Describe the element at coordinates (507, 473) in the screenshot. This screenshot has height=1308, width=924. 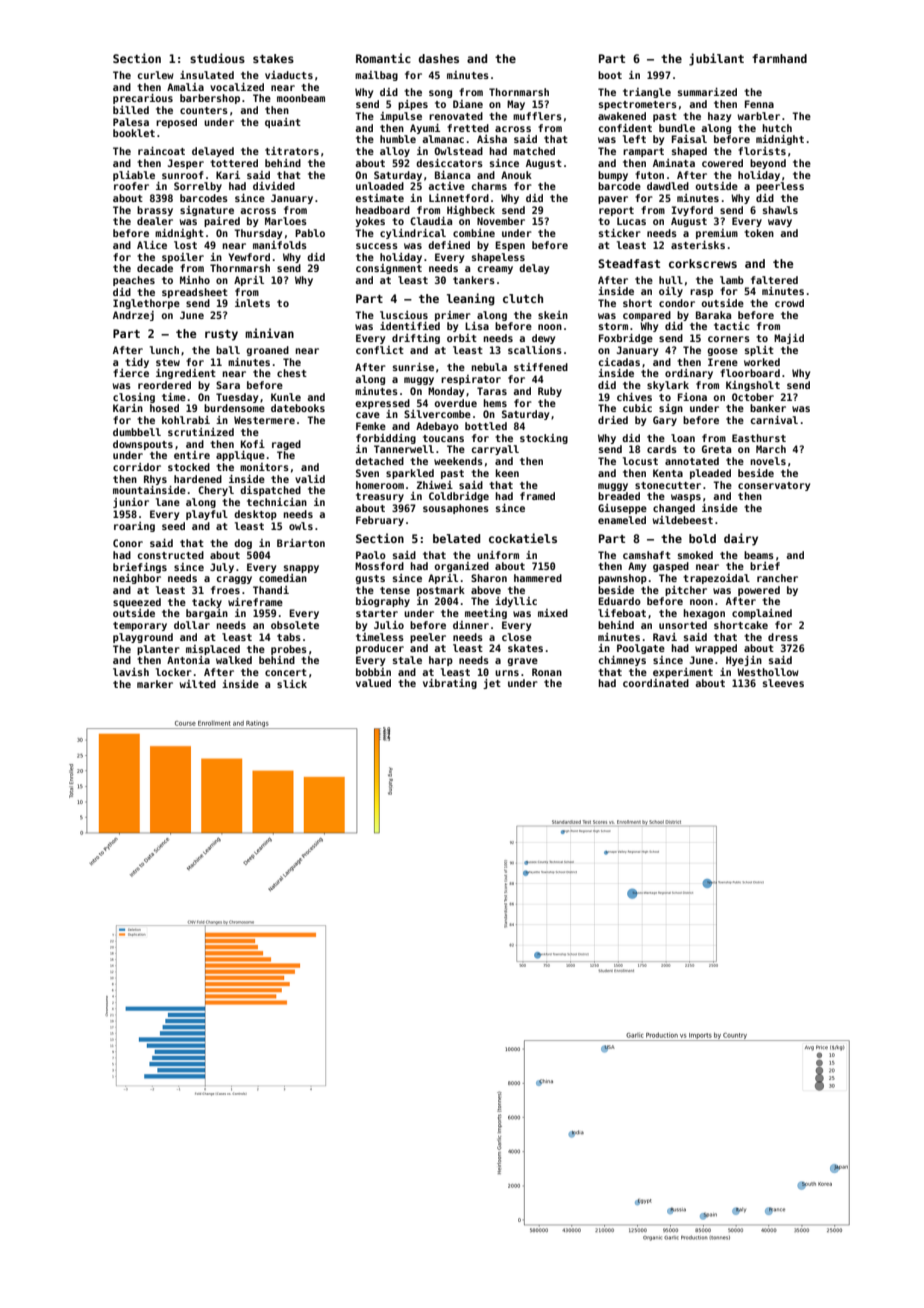
I see `keen` at that location.
